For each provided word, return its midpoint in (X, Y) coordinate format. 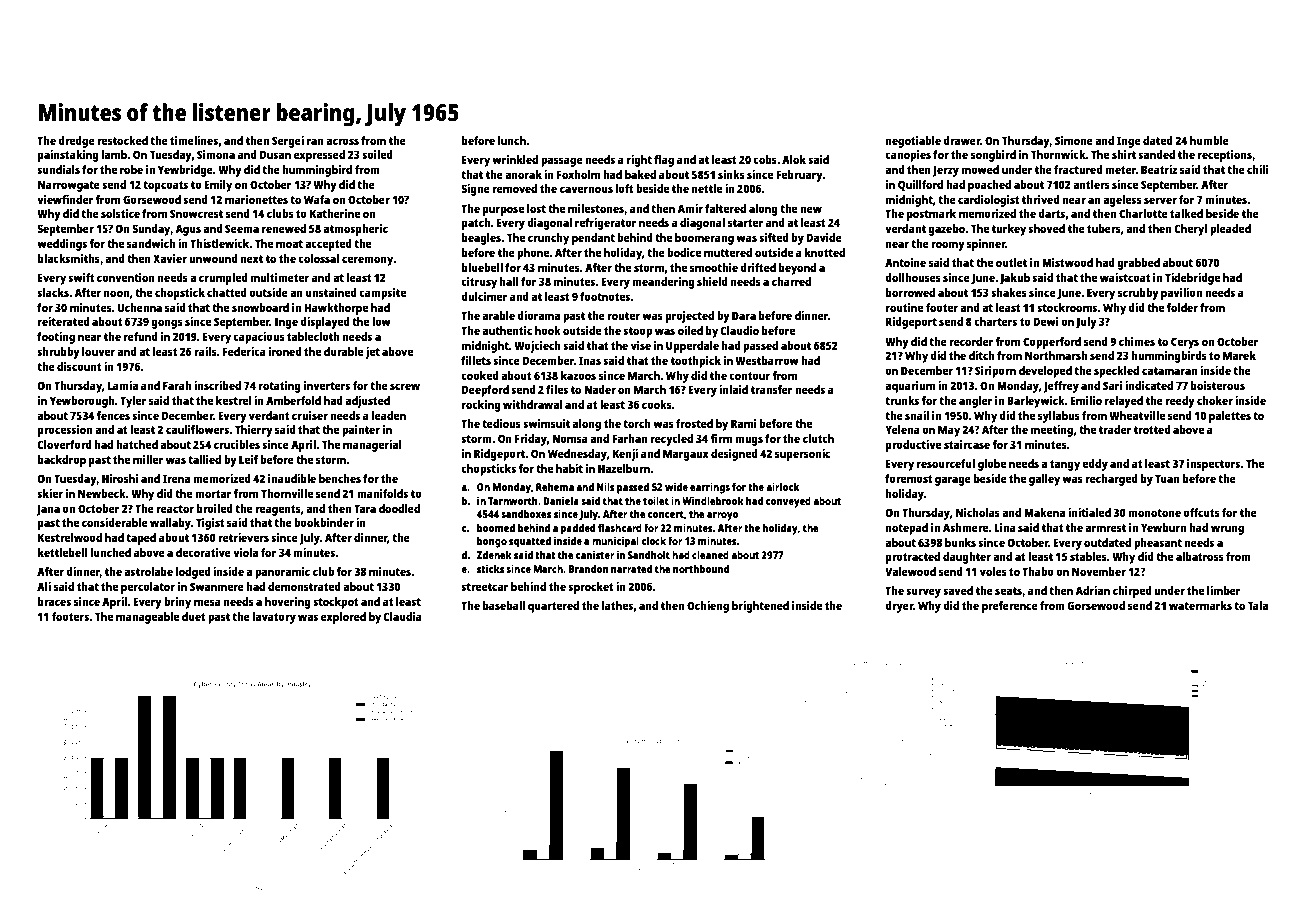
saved (958, 590)
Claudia (403, 616)
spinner (986, 245)
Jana (48, 510)
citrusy (479, 283)
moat (289, 244)
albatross (1200, 556)
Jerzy (945, 171)
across (342, 141)
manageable (147, 618)
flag (664, 161)
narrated (631, 569)
